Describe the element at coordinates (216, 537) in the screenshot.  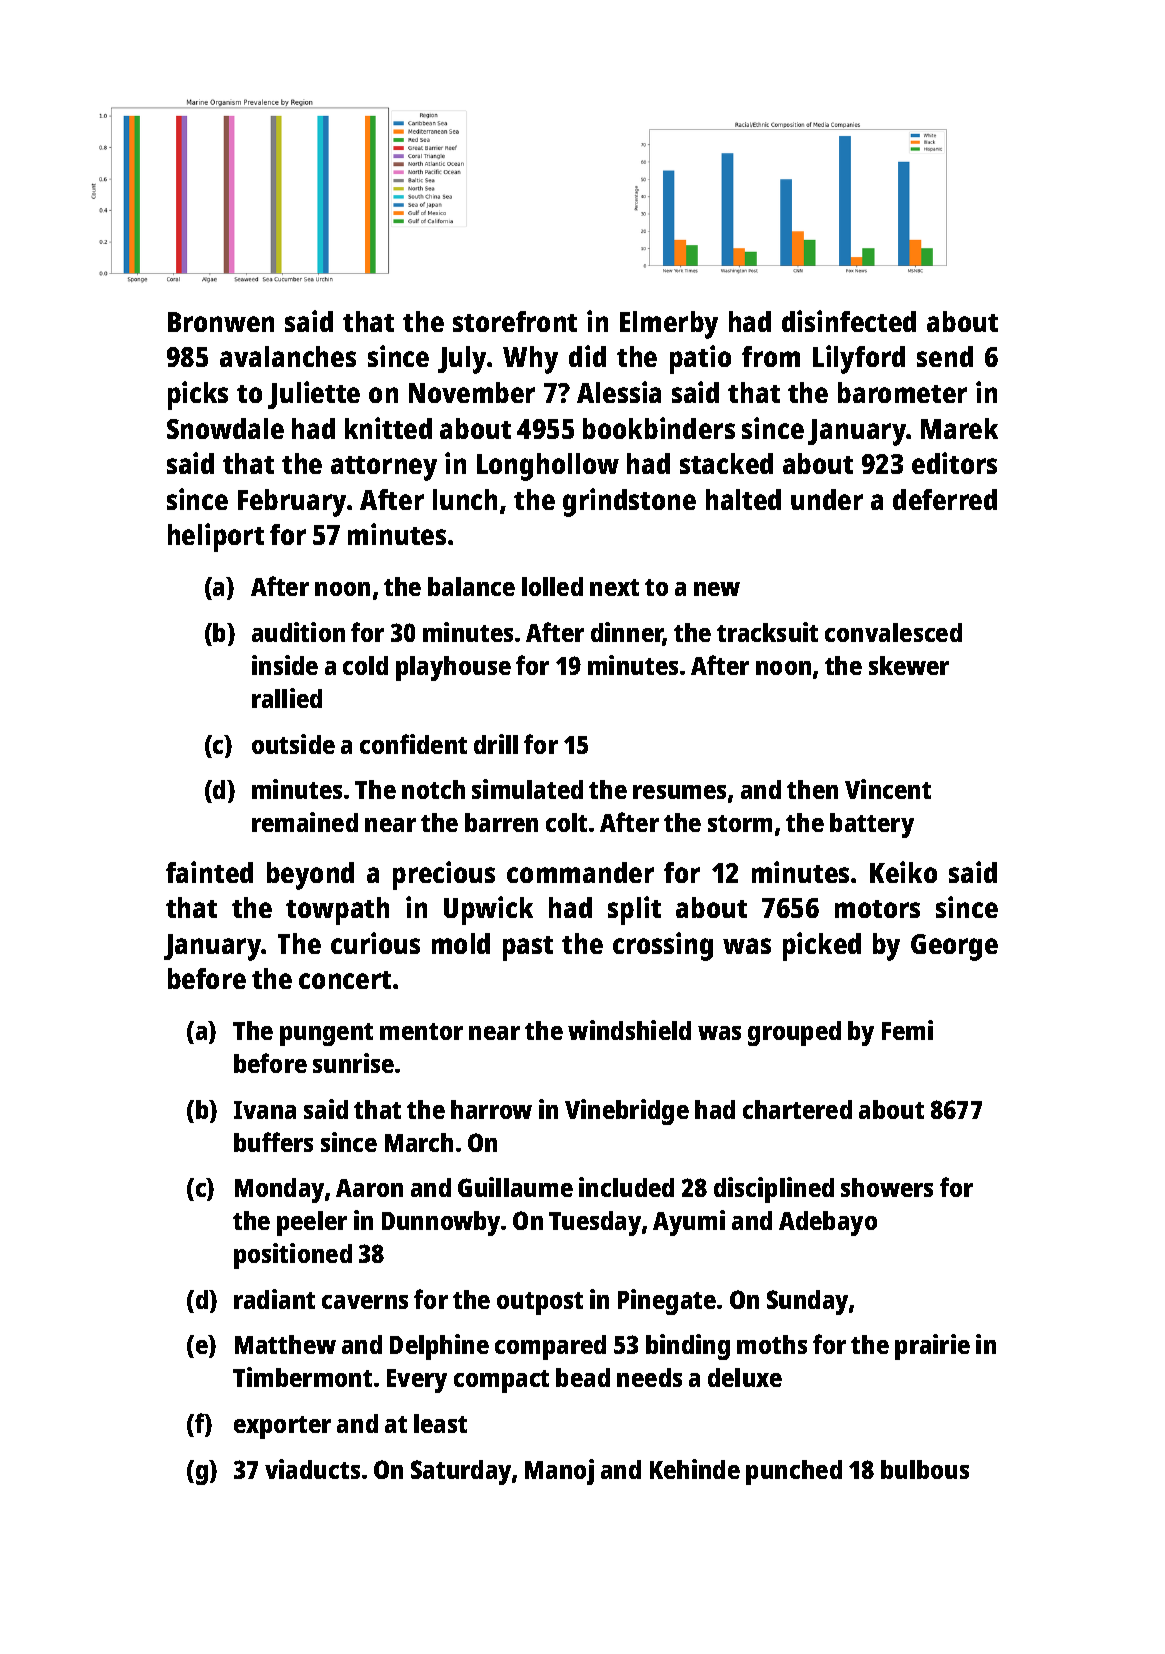
I see `heliport` at that location.
